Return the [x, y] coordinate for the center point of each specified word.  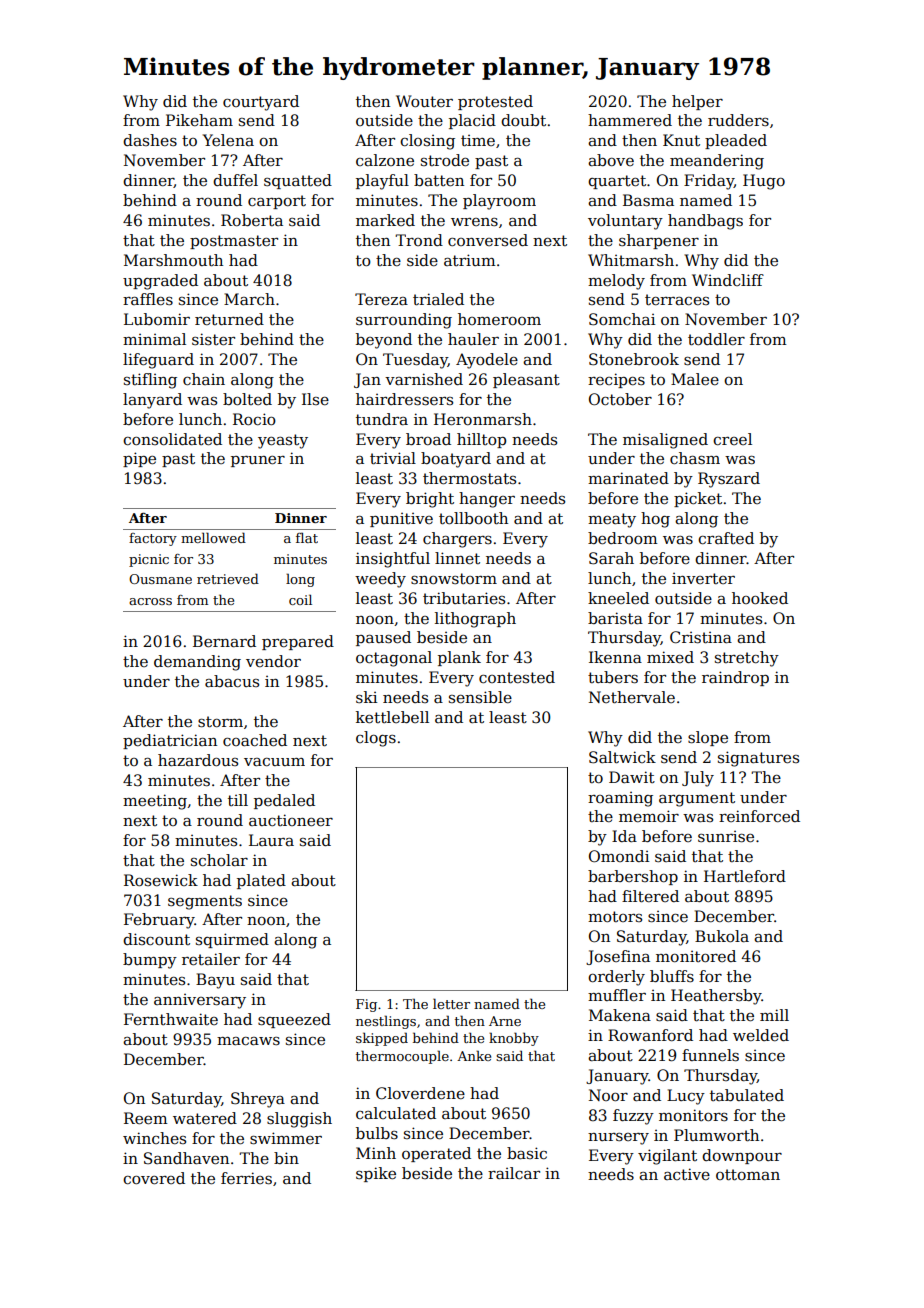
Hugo [764, 182]
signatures [758, 759]
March [249, 299]
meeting [155, 802]
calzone [385, 160]
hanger [487, 500]
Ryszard [729, 480]
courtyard [261, 103]
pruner [258, 461]
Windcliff [728, 280]
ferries [246, 1178]
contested [517, 677]
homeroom [499, 319]
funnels [710, 1055]
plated [261, 881]
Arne [505, 1021]
